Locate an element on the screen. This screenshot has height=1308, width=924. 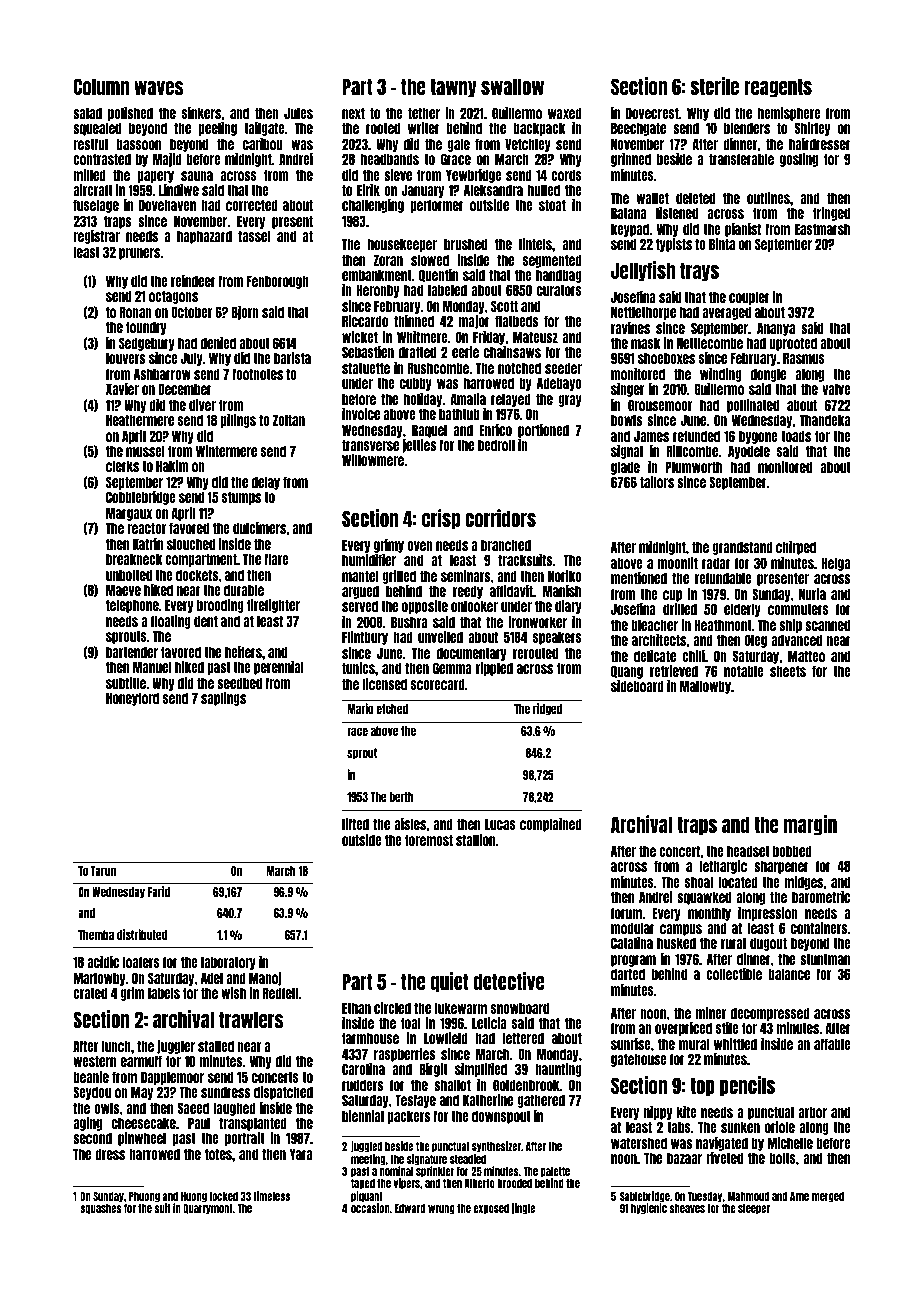
subtitle is located at coordinates (126, 683).
